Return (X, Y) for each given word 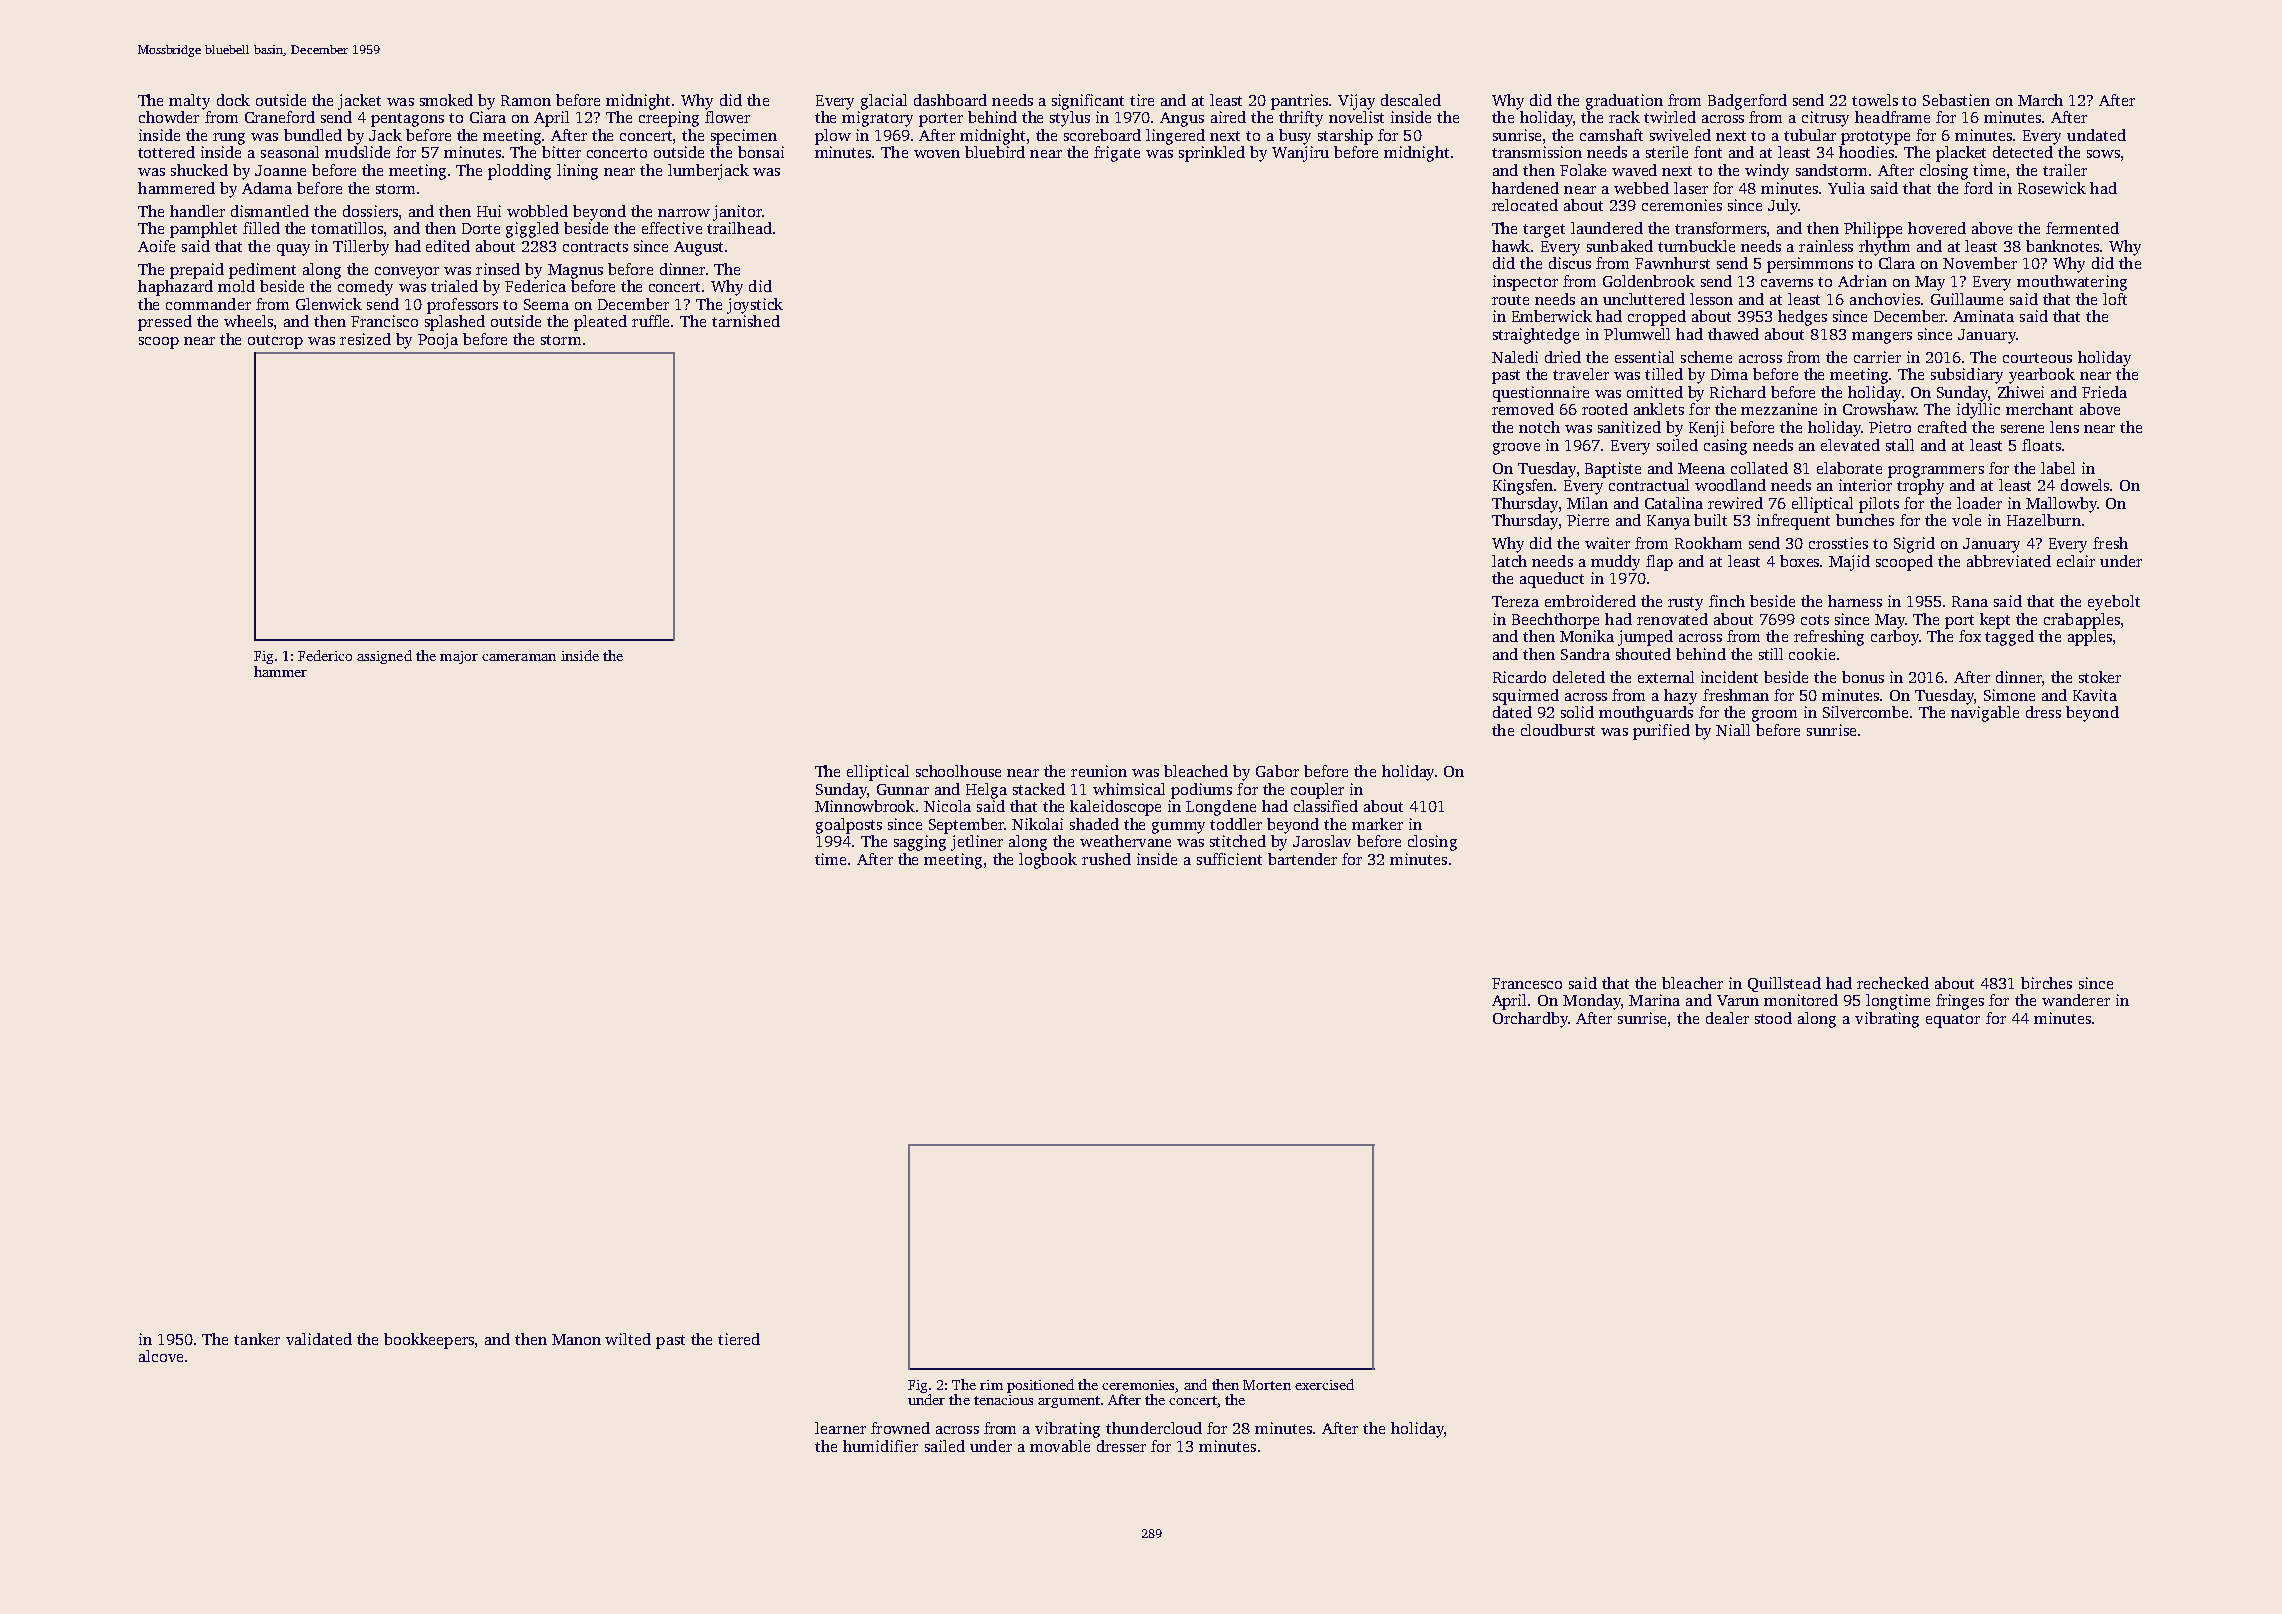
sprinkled (1212, 154)
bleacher (1692, 983)
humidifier (880, 1446)
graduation (1624, 102)
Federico (325, 655)
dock (233, 100)
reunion (1099, 771)
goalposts (849, 826)
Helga (986, 791)
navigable (1985, 714)
